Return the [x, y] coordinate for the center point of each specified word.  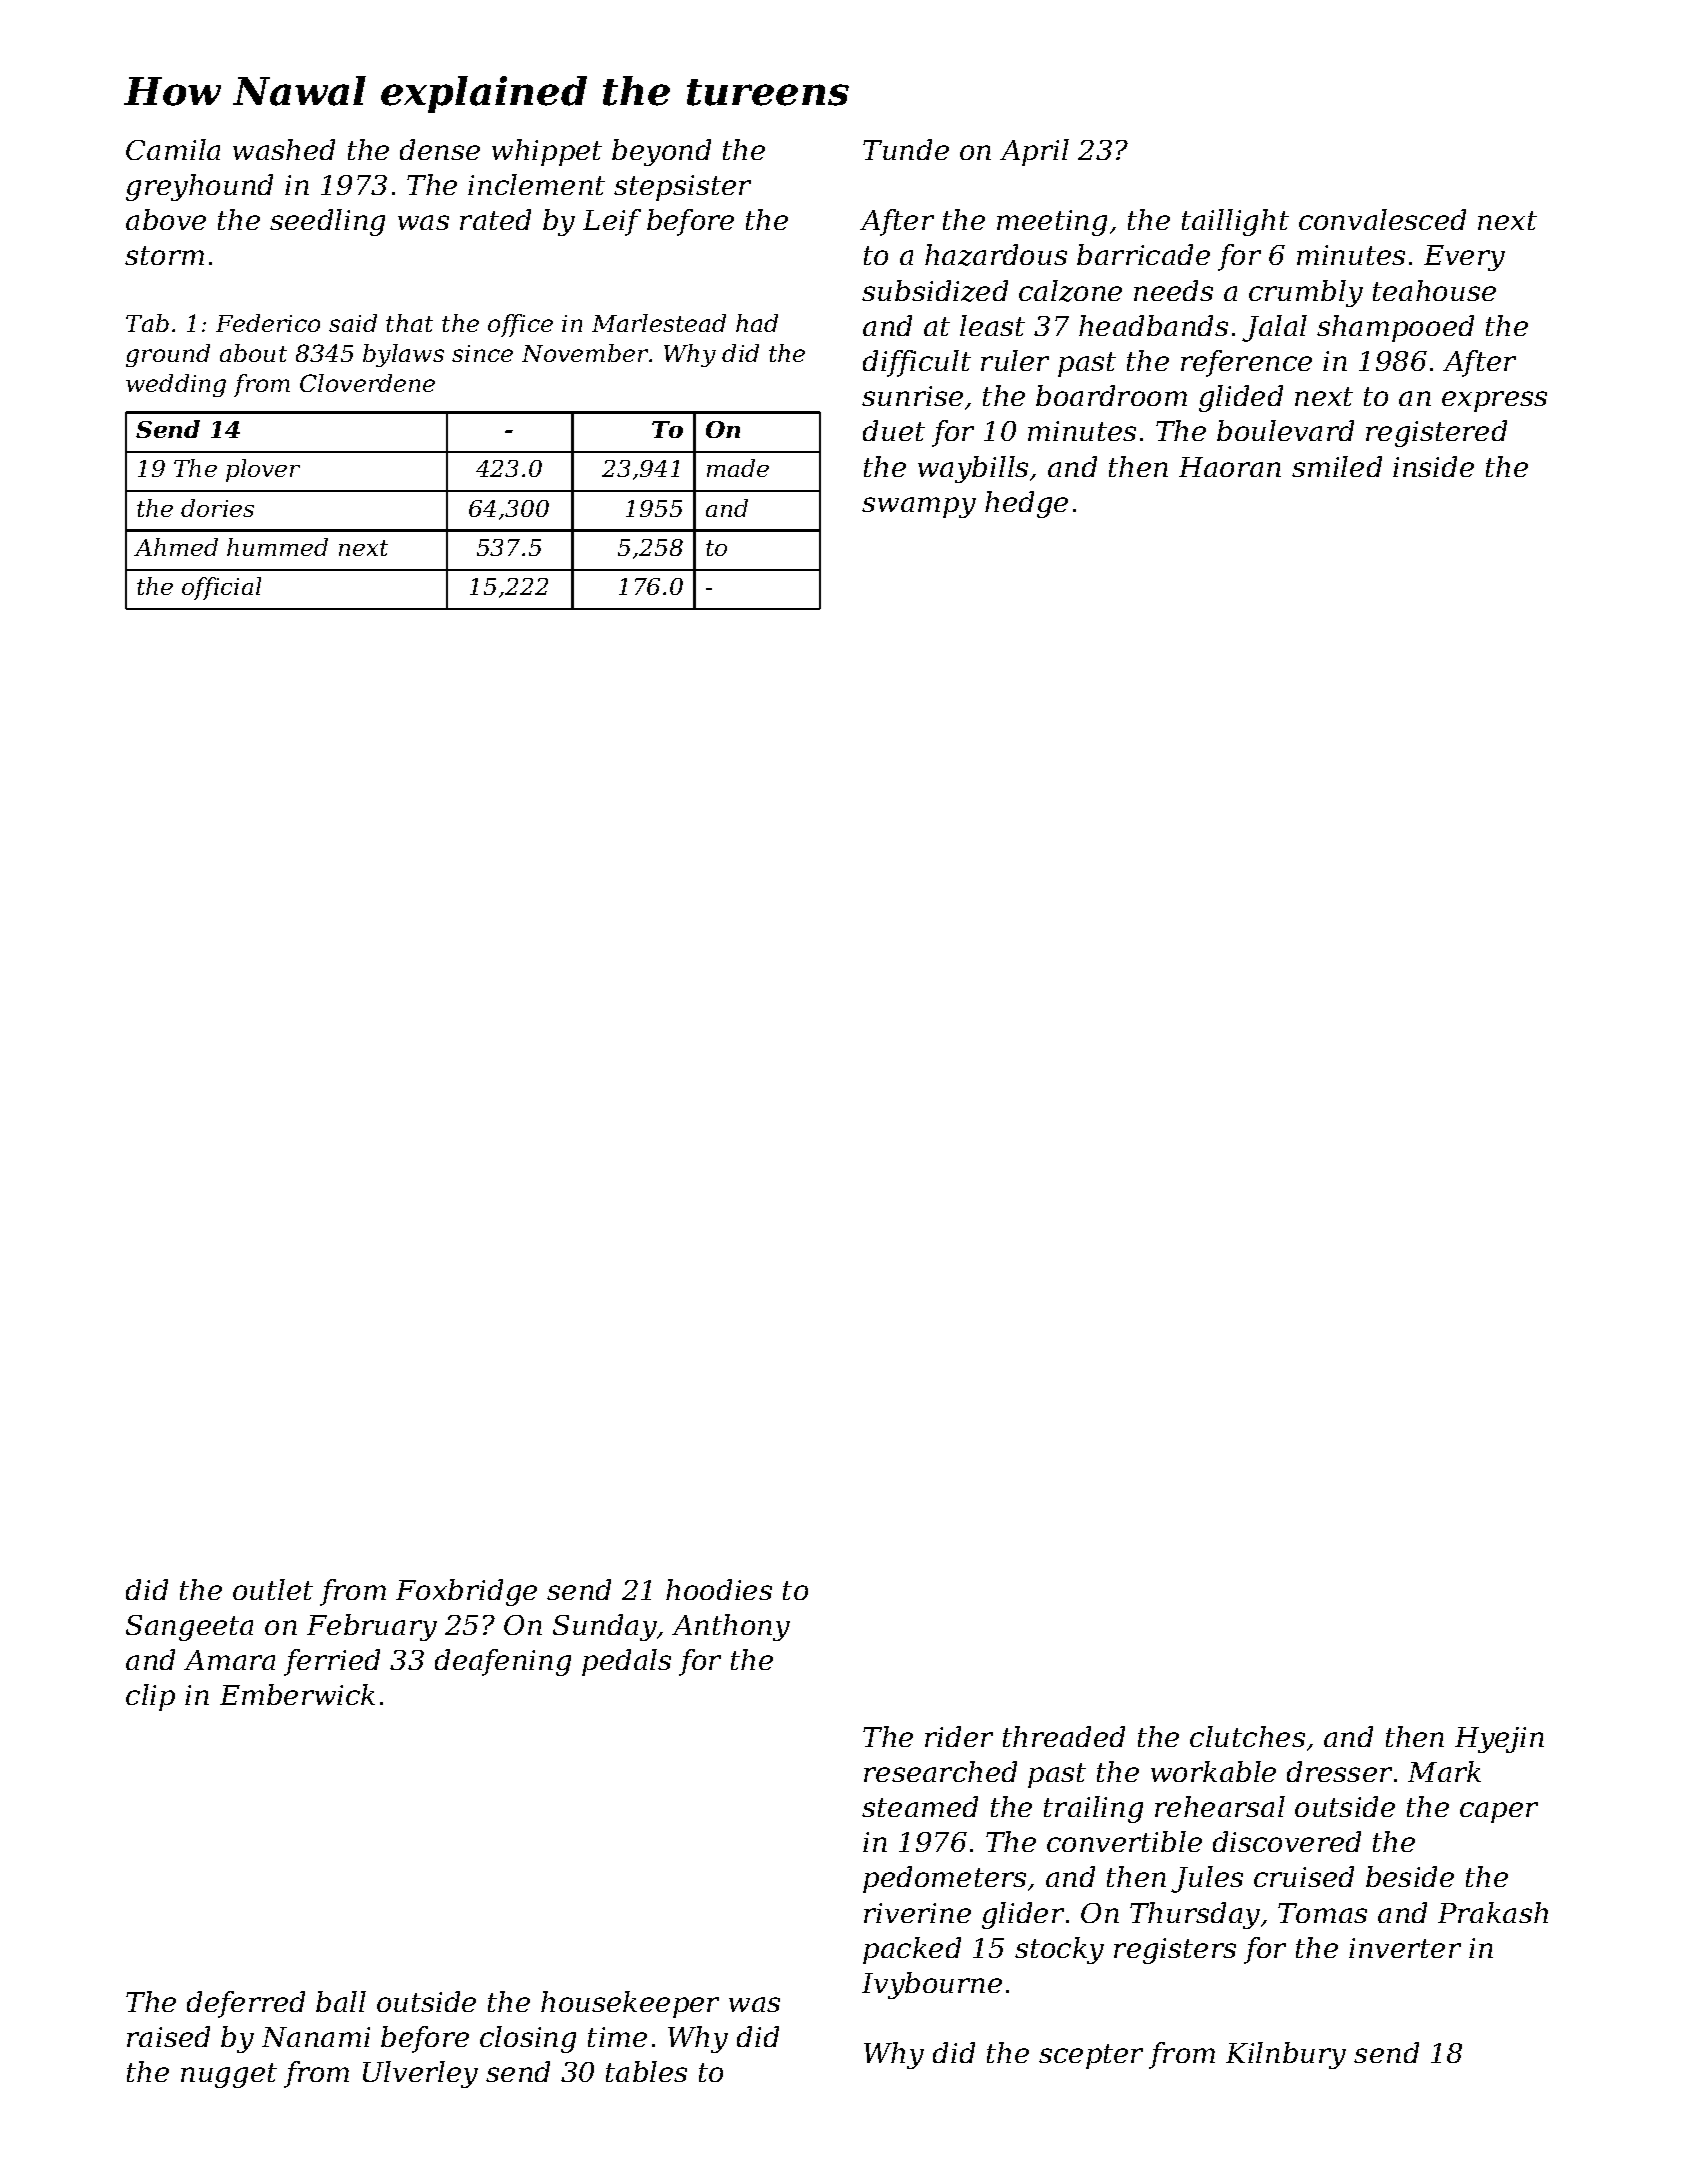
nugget [229, 2075]
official [221, 588]
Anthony [731, 1627]
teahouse [1434, 290]
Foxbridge [466, 1592]
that [409, 323]
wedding [176, 385]
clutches [1247, 1736]
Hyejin [1499, 1740]
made [738, 468]
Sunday [605, 1627]
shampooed [1395, 328]
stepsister [682, 188]
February [372, 1627]
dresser [1339, 1771]
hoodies [719, 1589]
